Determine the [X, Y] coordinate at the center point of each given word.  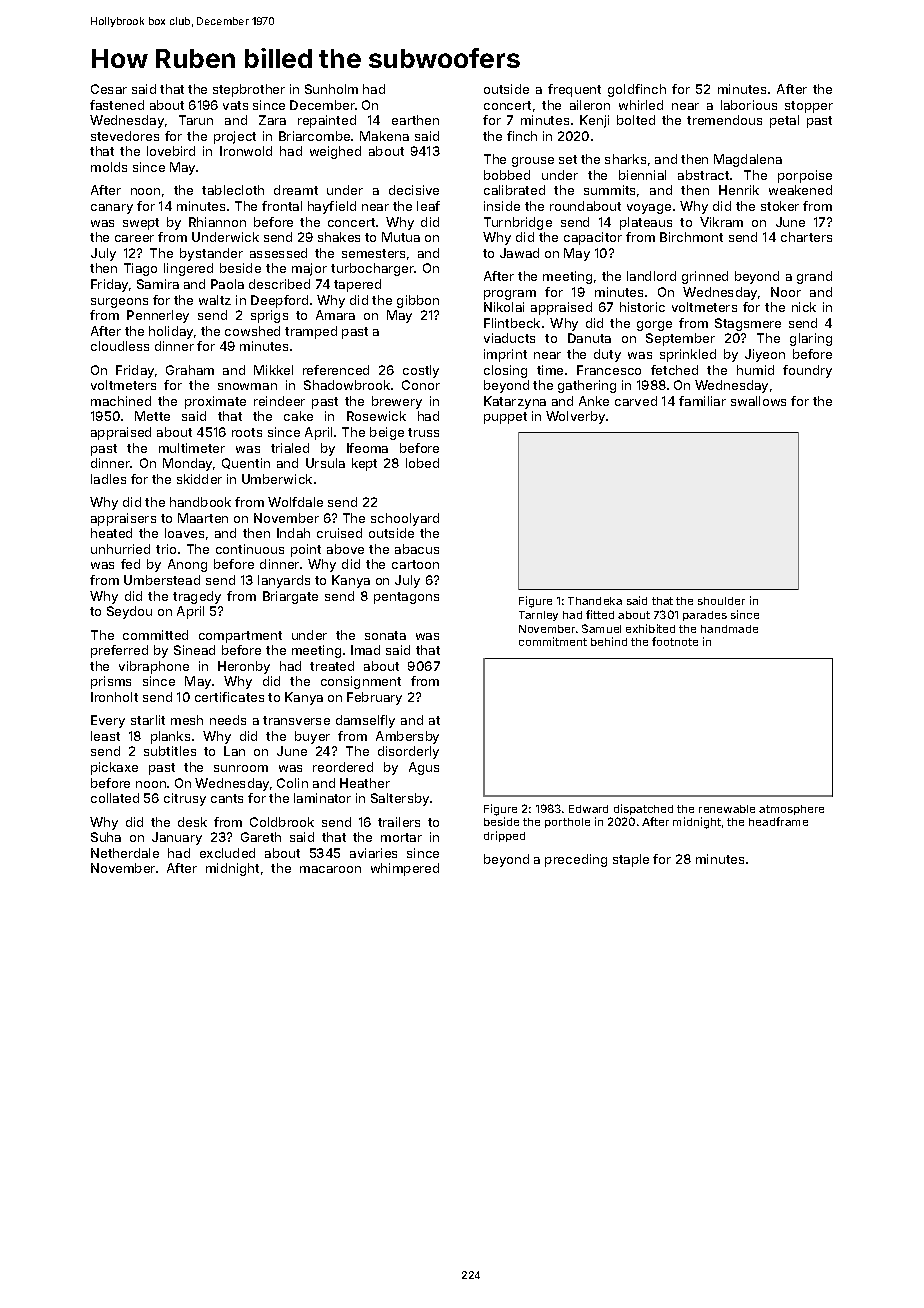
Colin [292, 783]
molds [109, 167]
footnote [675, 641]
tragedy [197, 597]
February [374, 698]
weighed [335, 152]
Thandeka [595, 601]
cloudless [120, 346]
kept [364, 464]
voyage [649, 209]
